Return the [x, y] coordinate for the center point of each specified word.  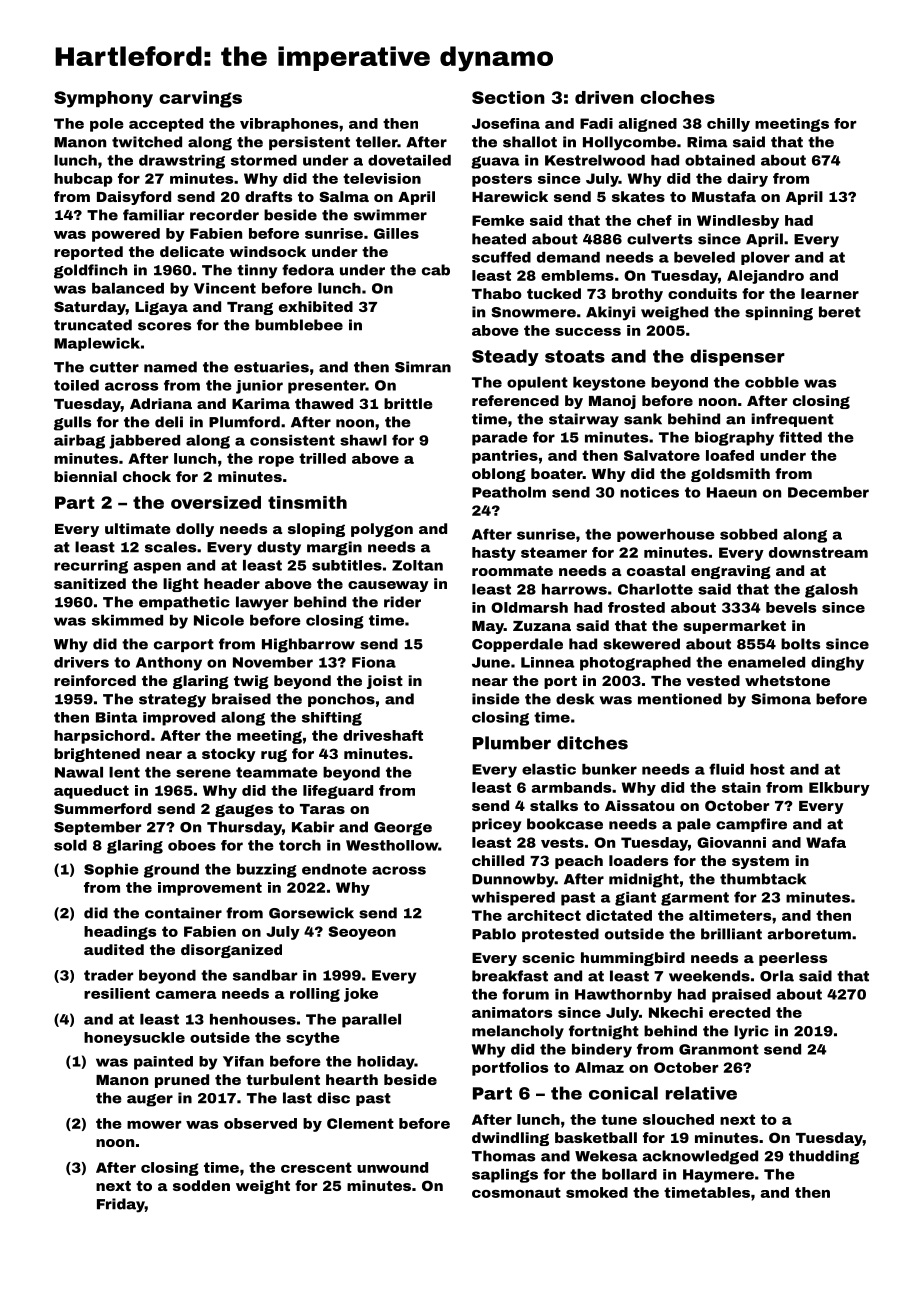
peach [579, 862]
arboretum [809, 934]
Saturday [90, 308]
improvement [210, 889]
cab [436, 270]
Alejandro [765, 277]
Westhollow [392, 845]
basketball [596, 1137]
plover [765, 258]
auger [150, 1100]
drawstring [182, 162]
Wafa [826, 842]
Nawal [79, 772]
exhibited [316, 306]
